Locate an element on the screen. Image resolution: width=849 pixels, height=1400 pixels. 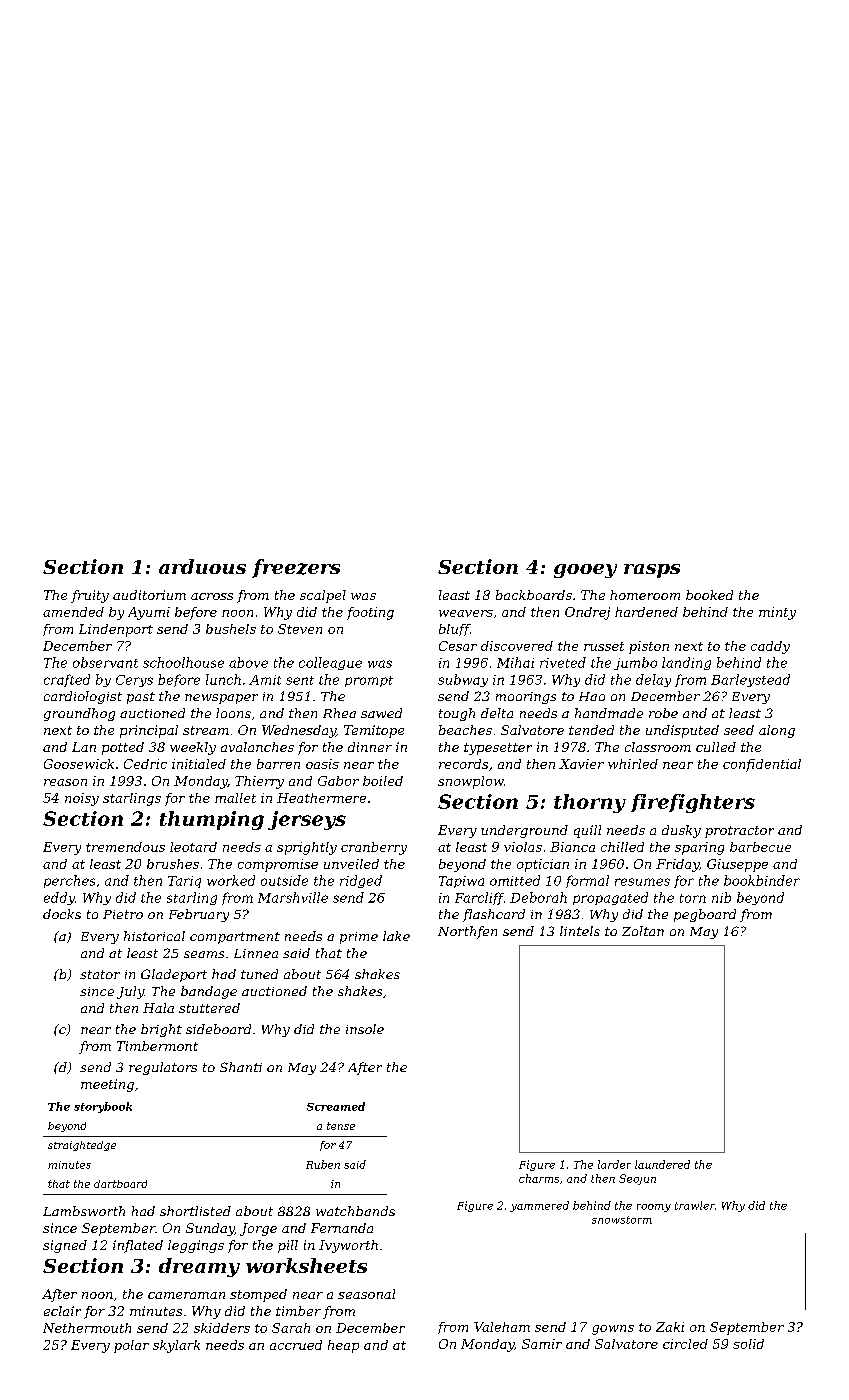
eclair is located at coordinates (62, 1311).
